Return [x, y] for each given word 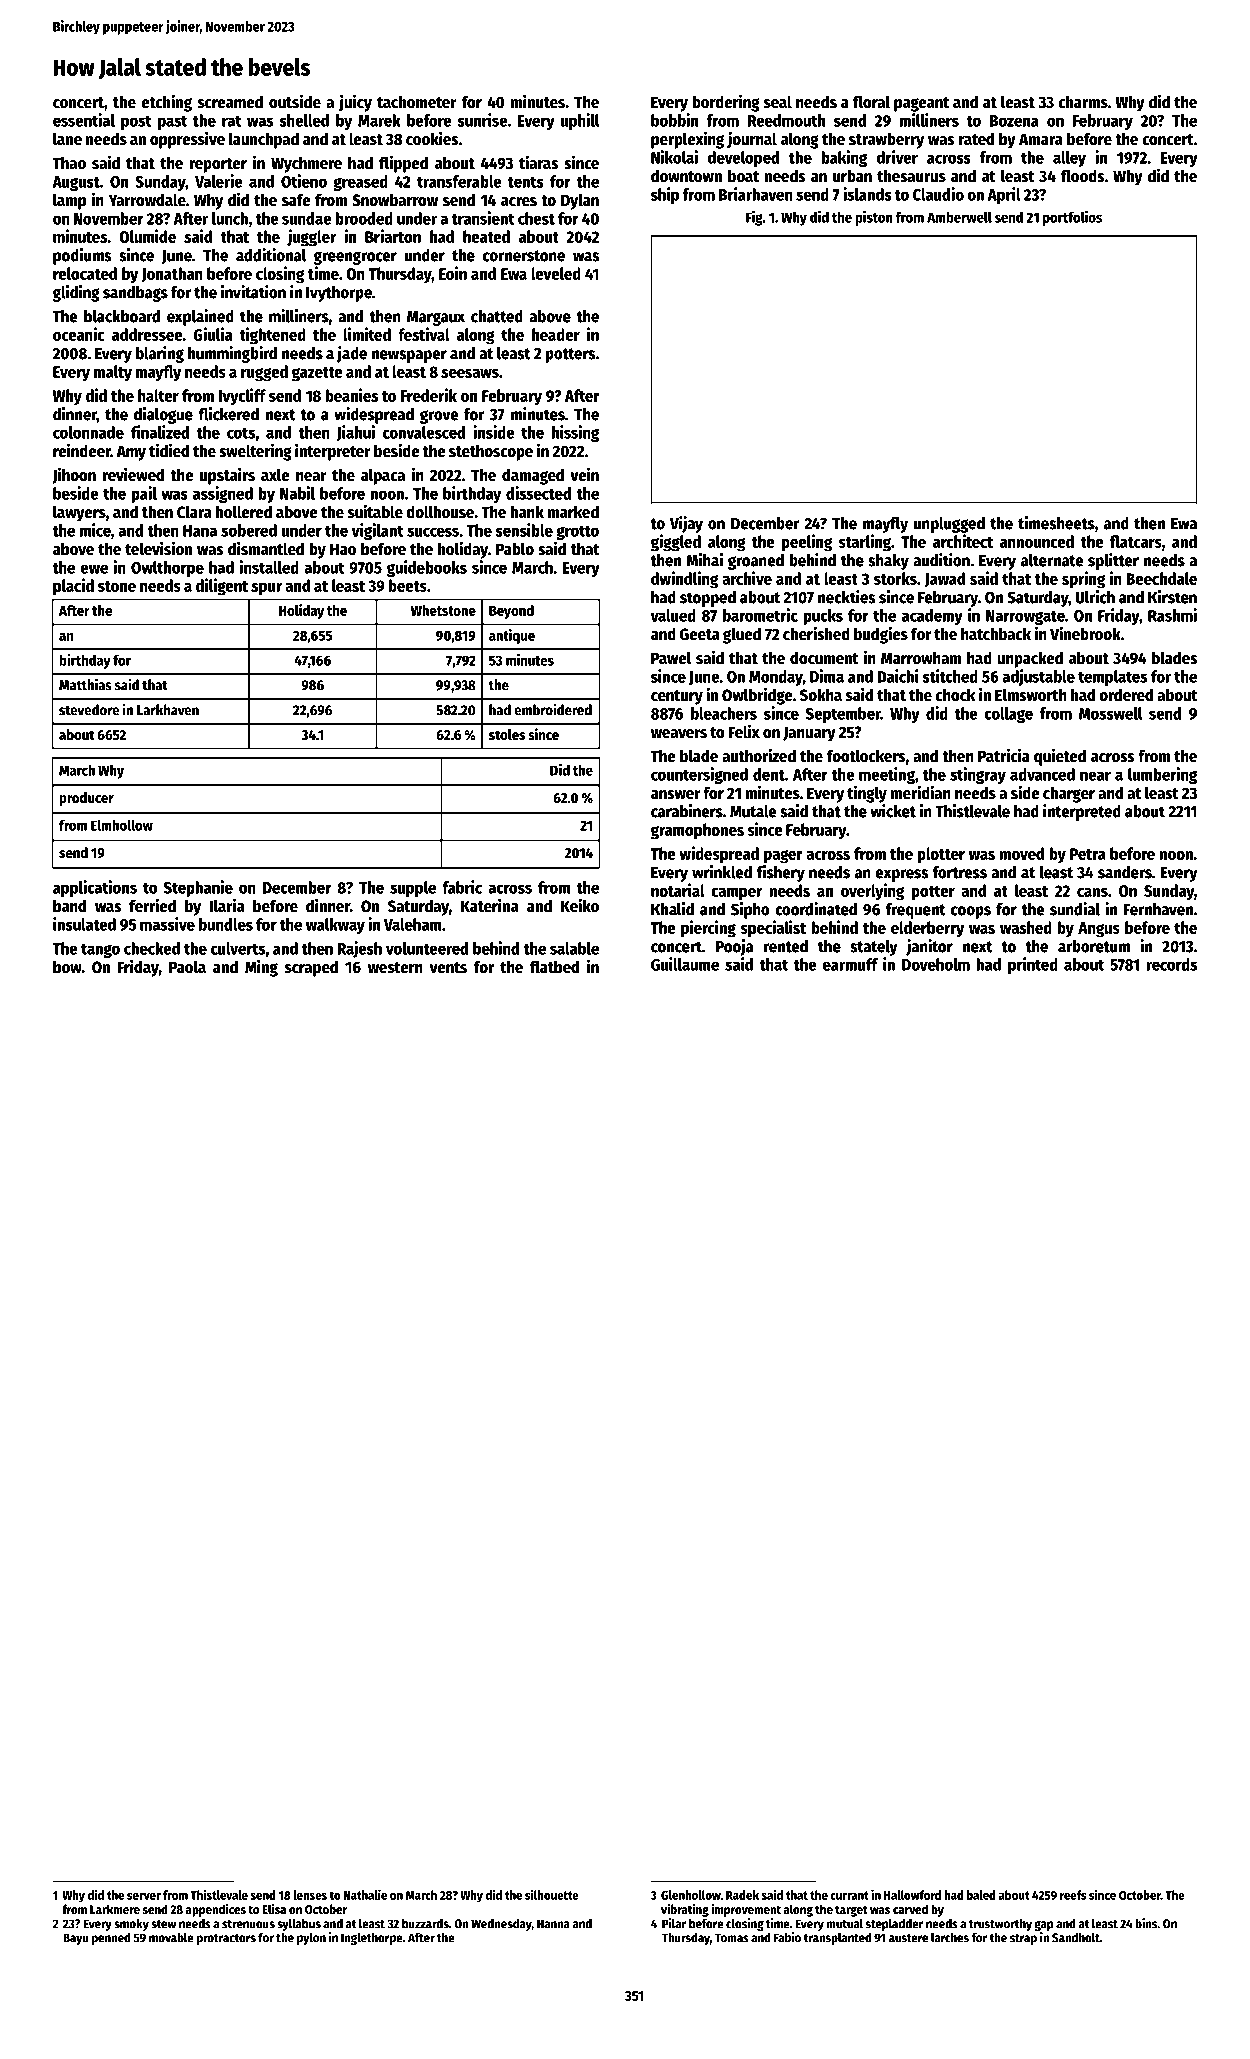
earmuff [850, 964]
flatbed [554, 967]
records [1171, 964]
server [144, 1896]
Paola [187, 967]
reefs [1073, 1895]
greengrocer [355, 258]
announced [1037, 541]
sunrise [482, 120]
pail [144, 494]
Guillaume [685, 964]
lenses [310, 1895]
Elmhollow [122, 825]
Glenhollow [691, 1895]
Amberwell [959, 217]
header [556, 334]
